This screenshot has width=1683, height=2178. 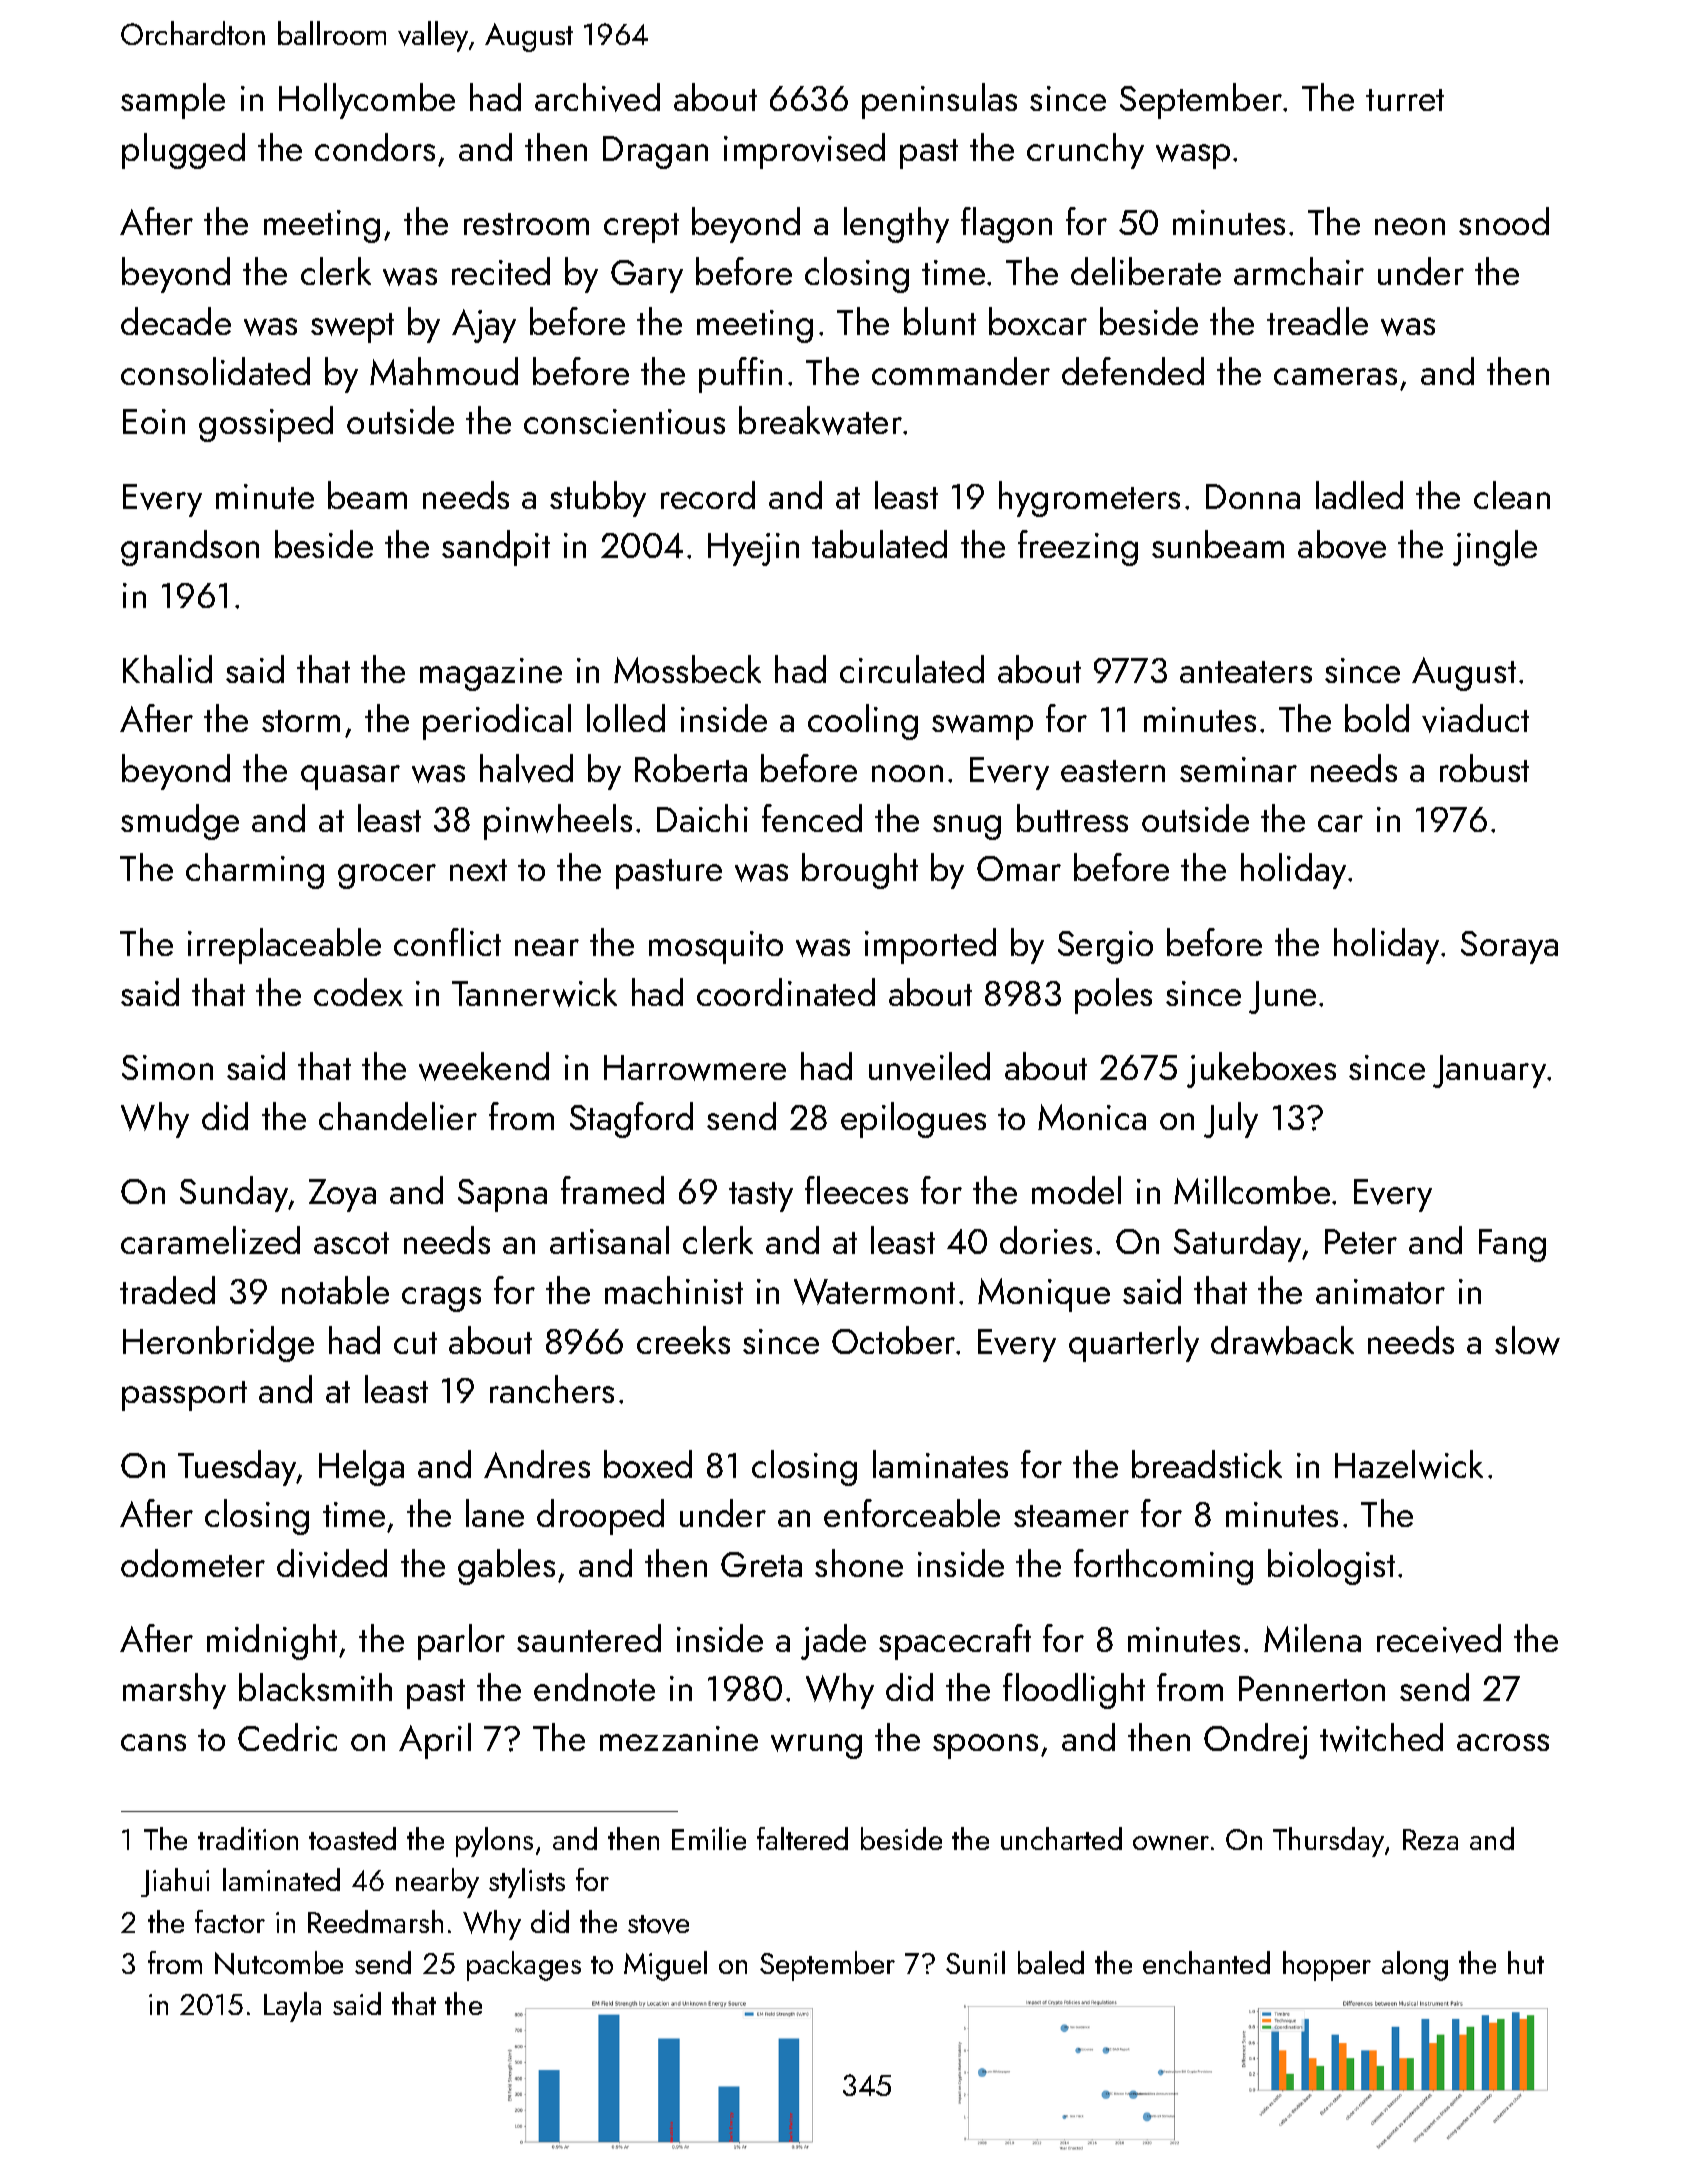 What do you see at coordinates (879, 544) in the screenshot?
I see `tabulated` at bounding box center [879, 544].
